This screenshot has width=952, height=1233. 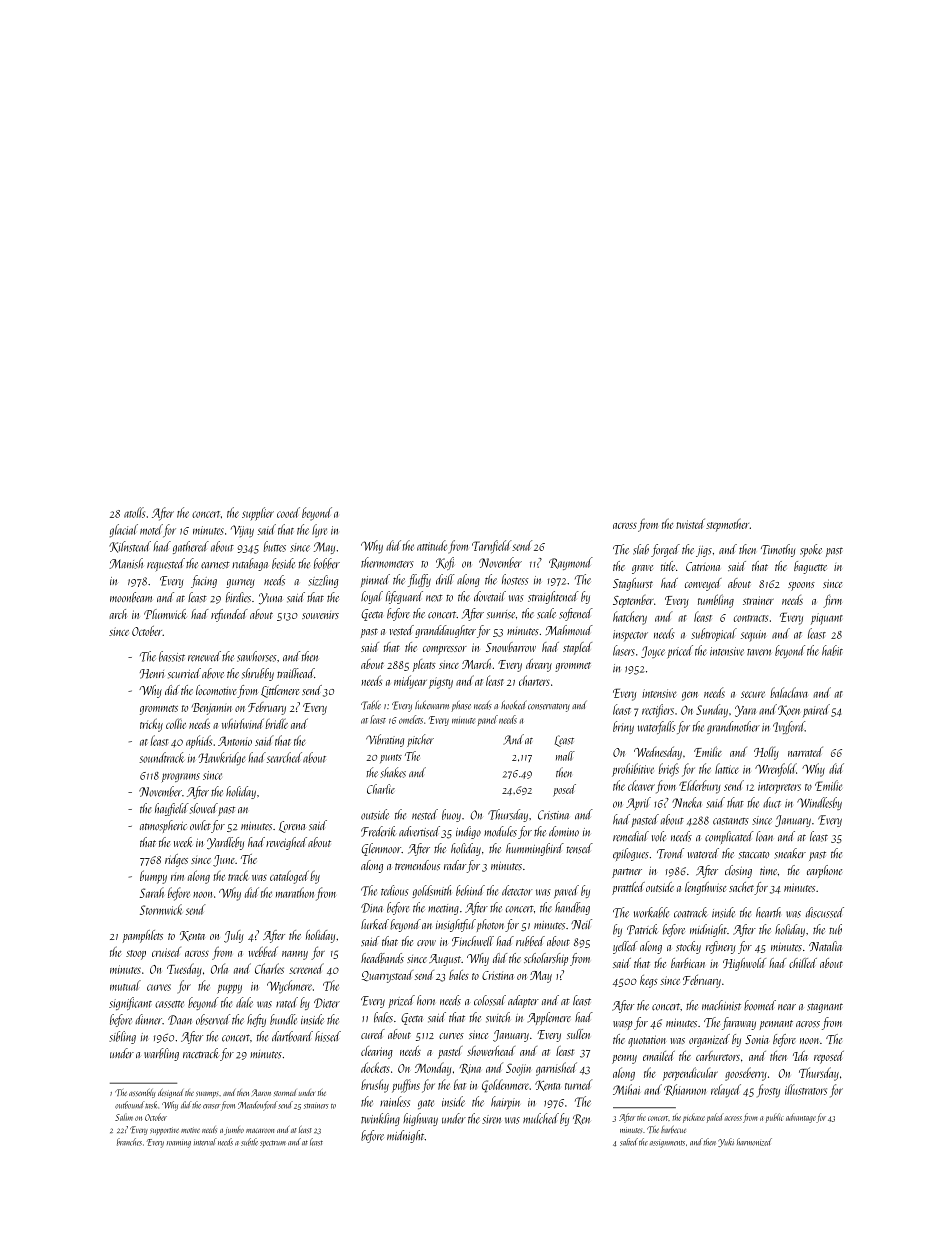 I want to click on gem, so click(x=690, y=696).
